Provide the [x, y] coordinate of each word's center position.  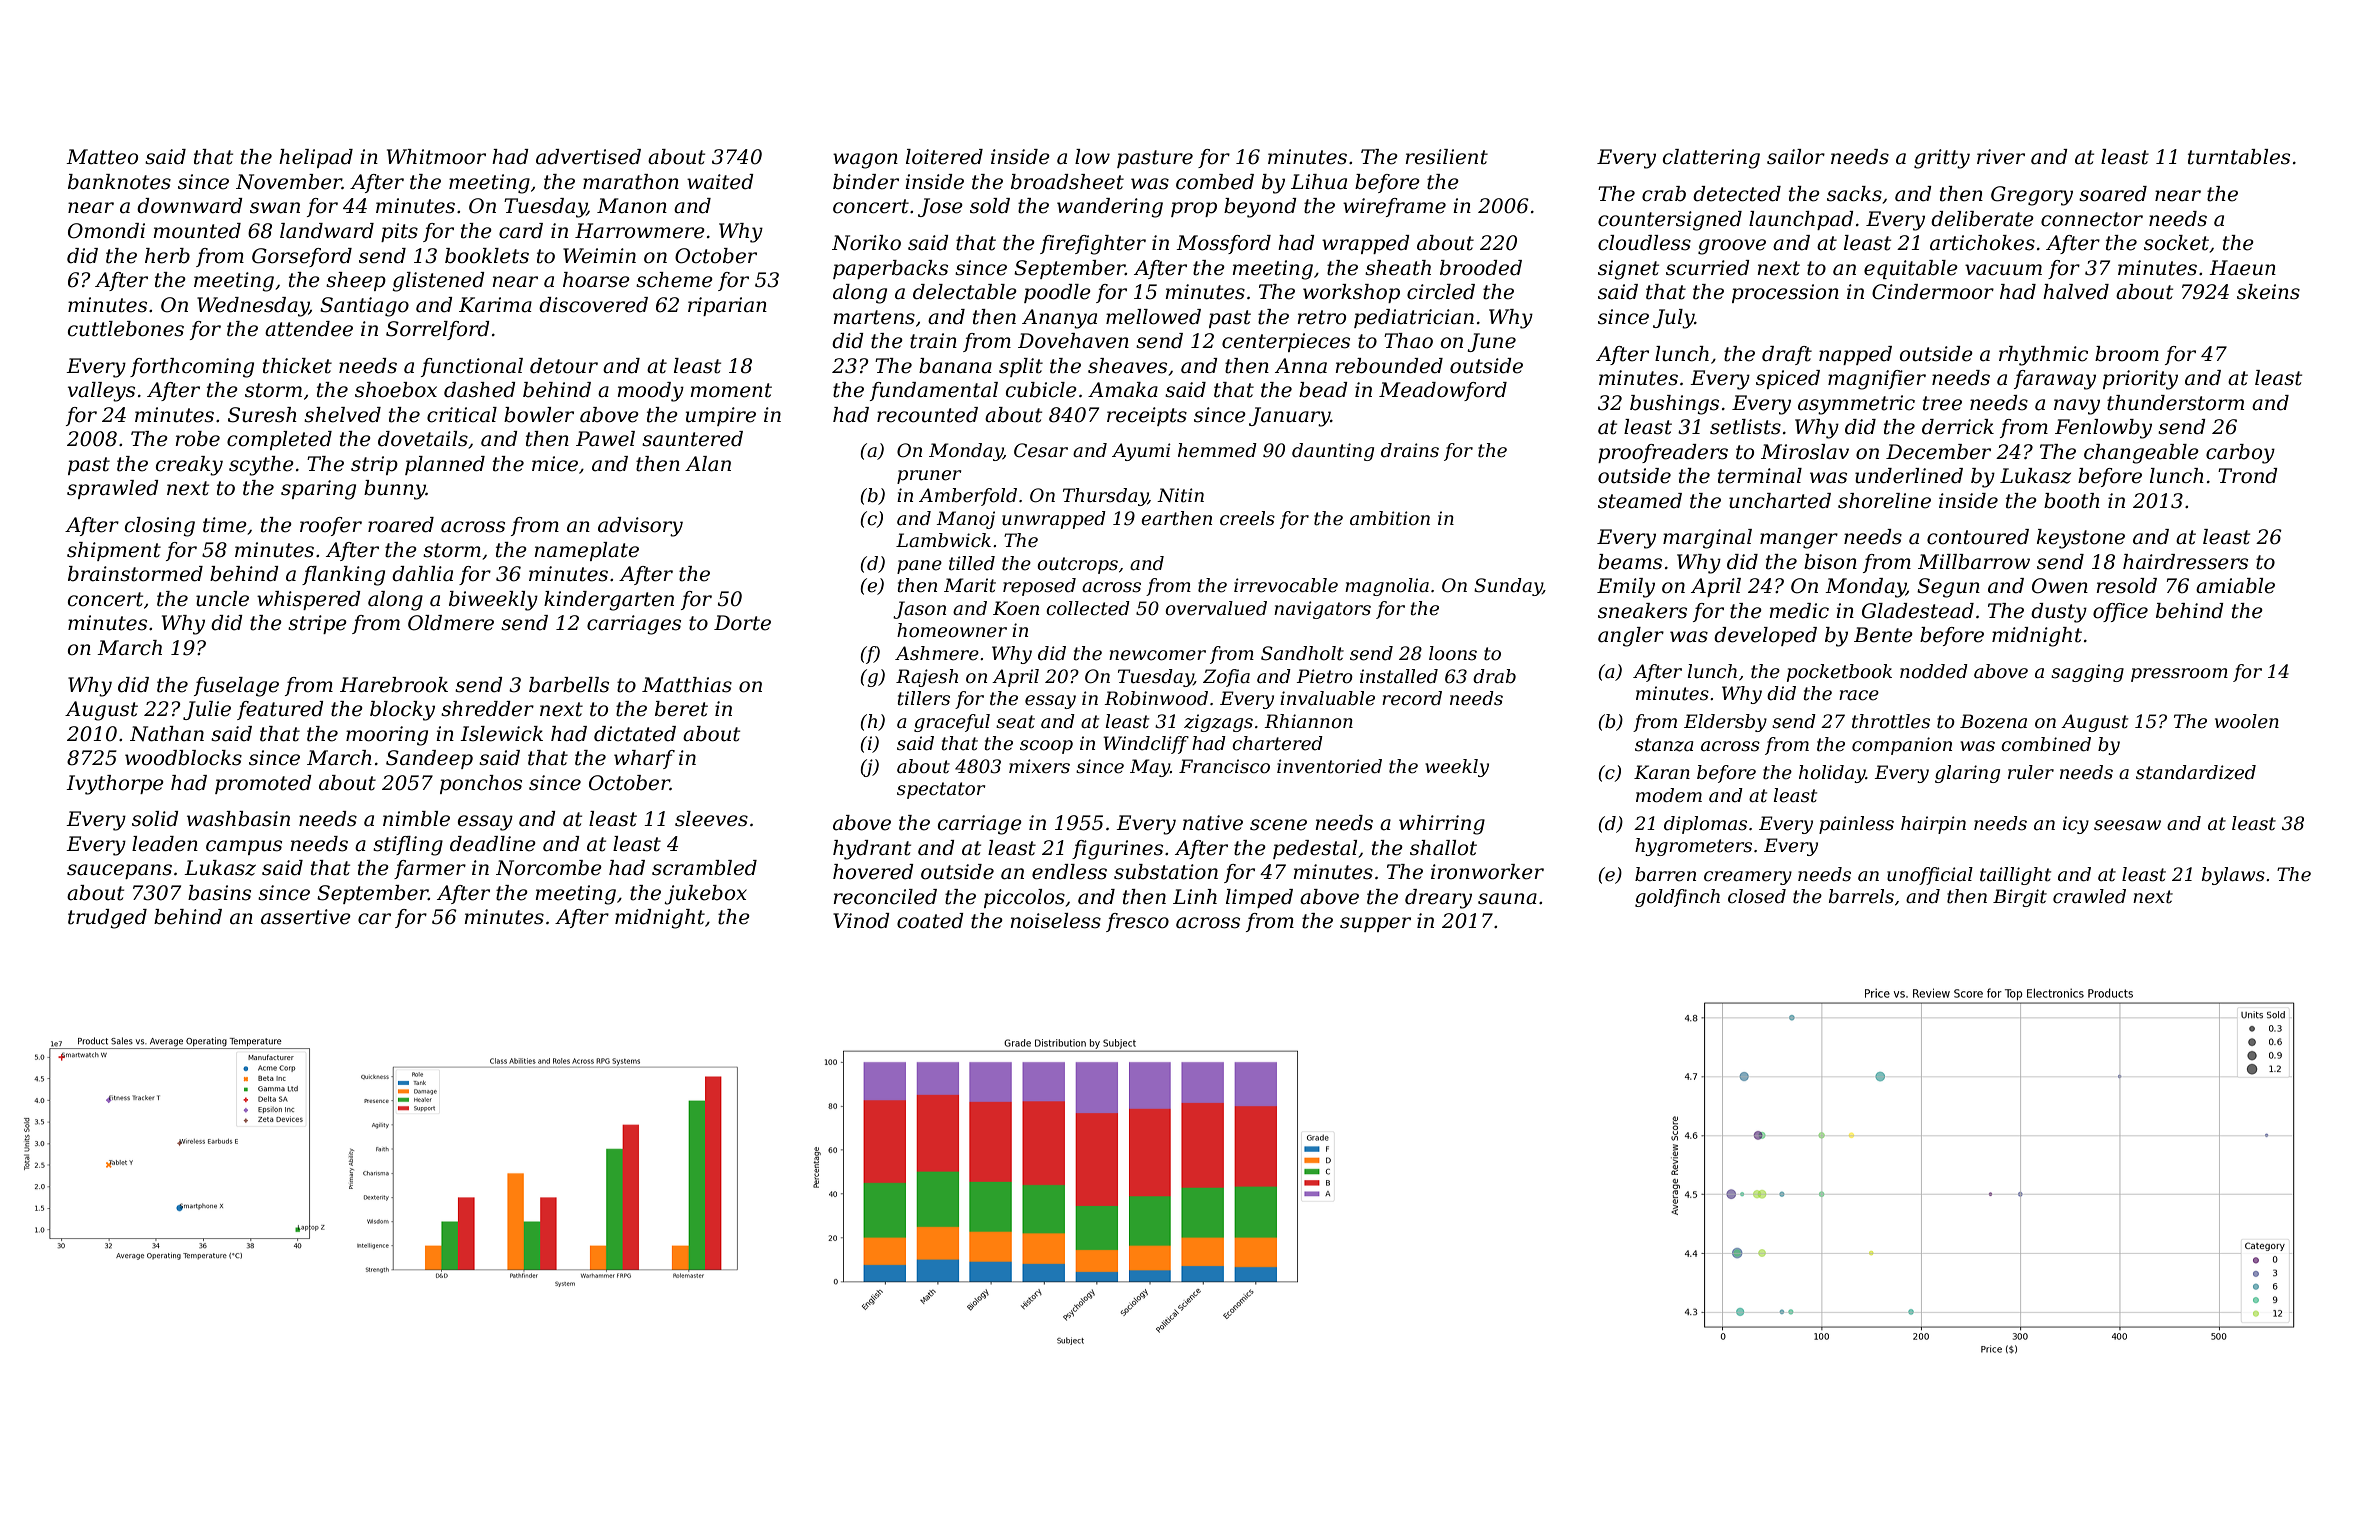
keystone [2081, 539]
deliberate [1982, 219]
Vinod [861, 921]
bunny [395, 490]
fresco [1137, 922]
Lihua [1319, 182]
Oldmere [451, 623]
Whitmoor [436, 157]
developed [1765, 636]
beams [1630, 562]
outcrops [1077, 565]
